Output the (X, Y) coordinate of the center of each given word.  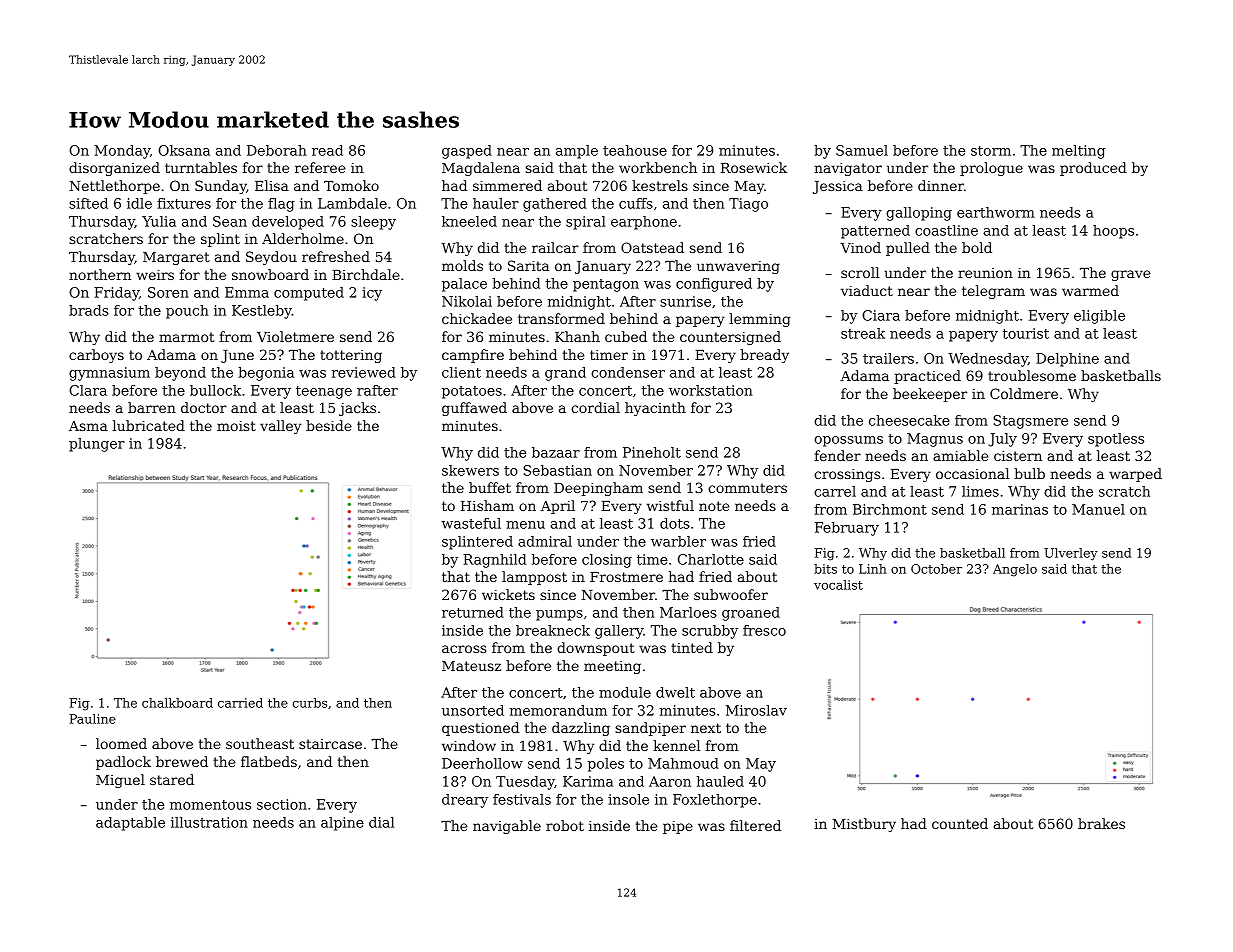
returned (473, 612)
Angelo (1015, 570)
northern (100, 274)
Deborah (277, 150)
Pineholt (652, 452)
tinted (692, 647)
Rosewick (753, 167)
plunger (97, 445)
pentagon (606, 285)
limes (980, 491)
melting (1078, 152)
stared (172, 779)
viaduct (867, 290)
